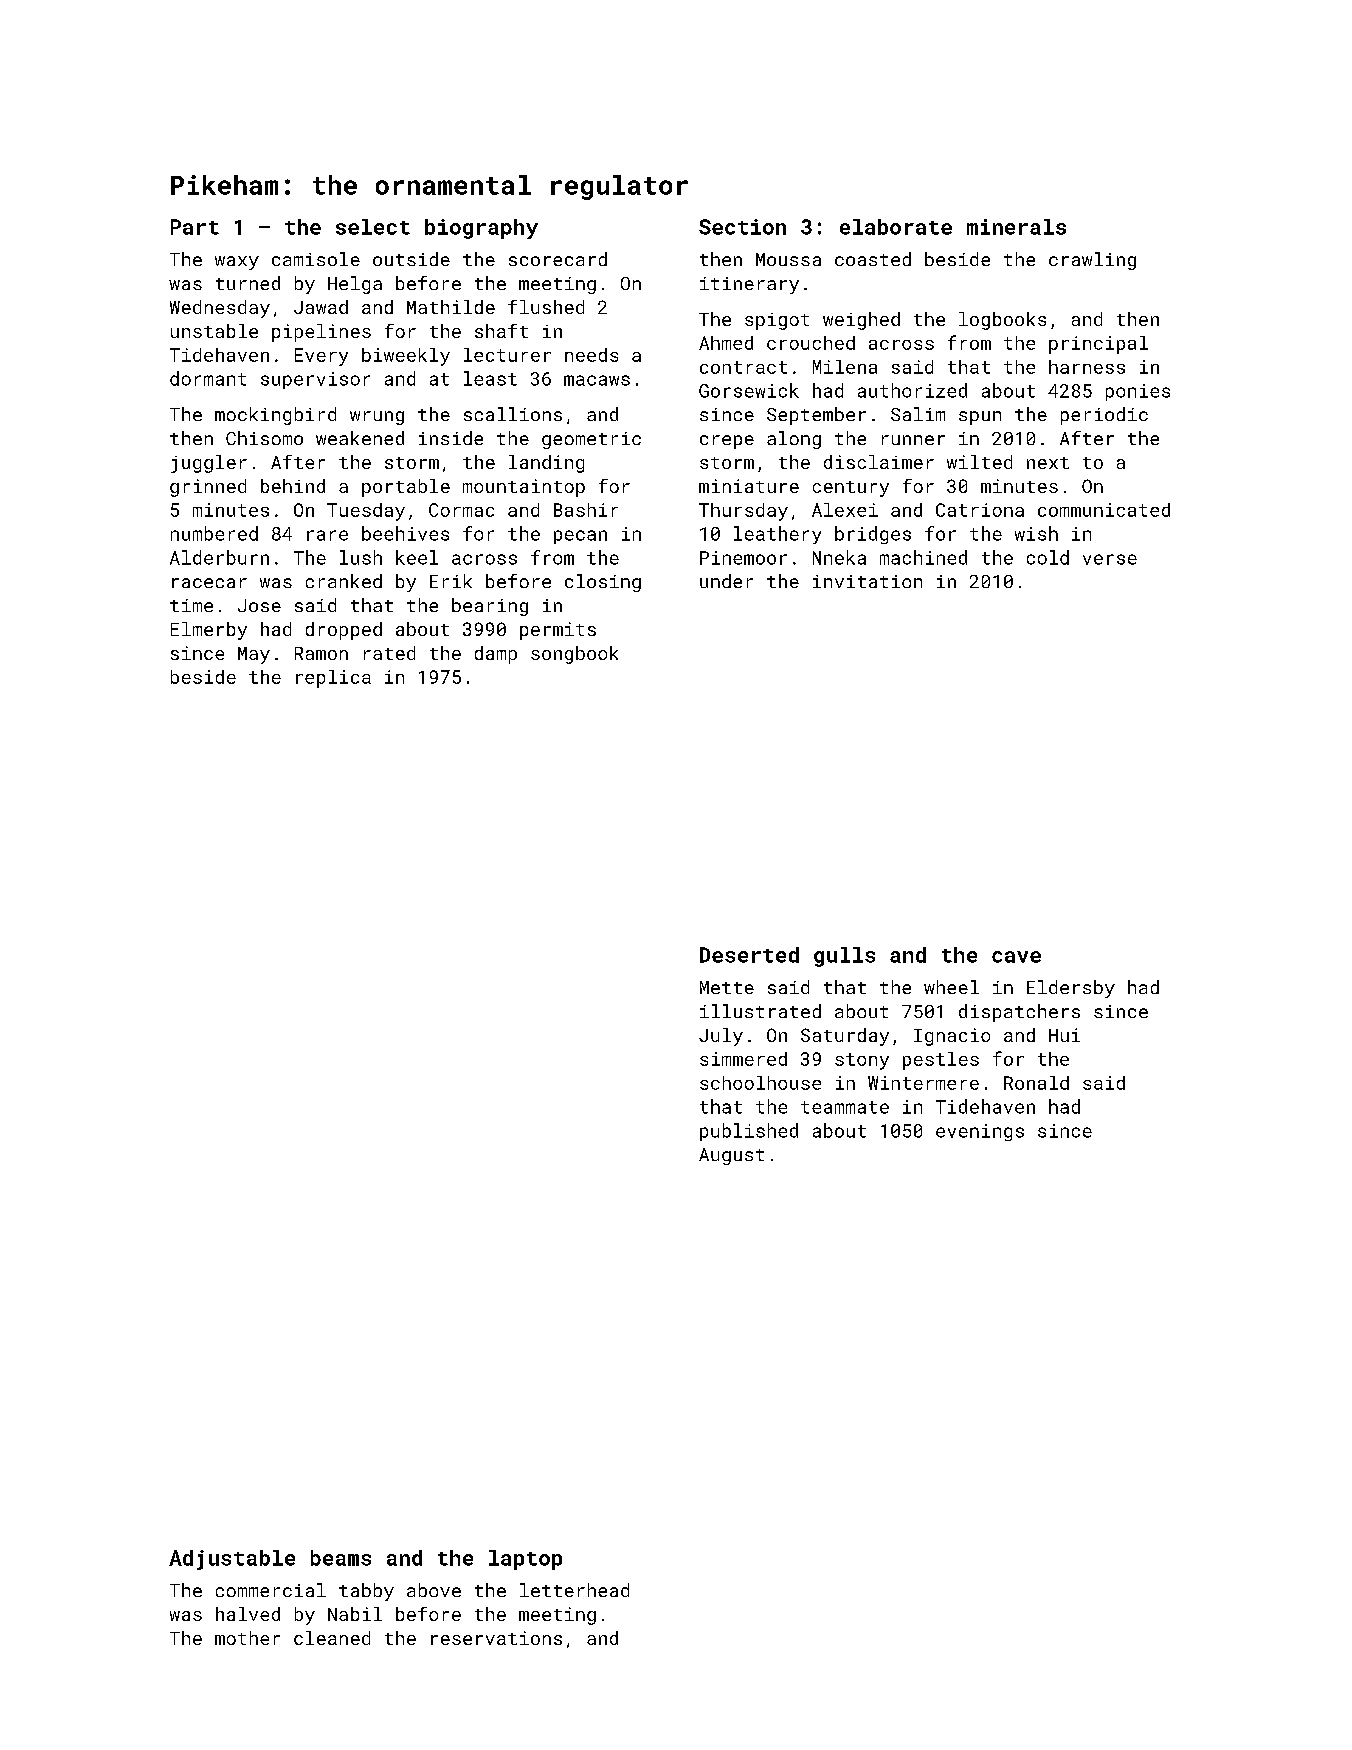  What do you see at coordinates (731, 1156) in the screenshot?
I see `August` at bounding box center [731, 1156].
